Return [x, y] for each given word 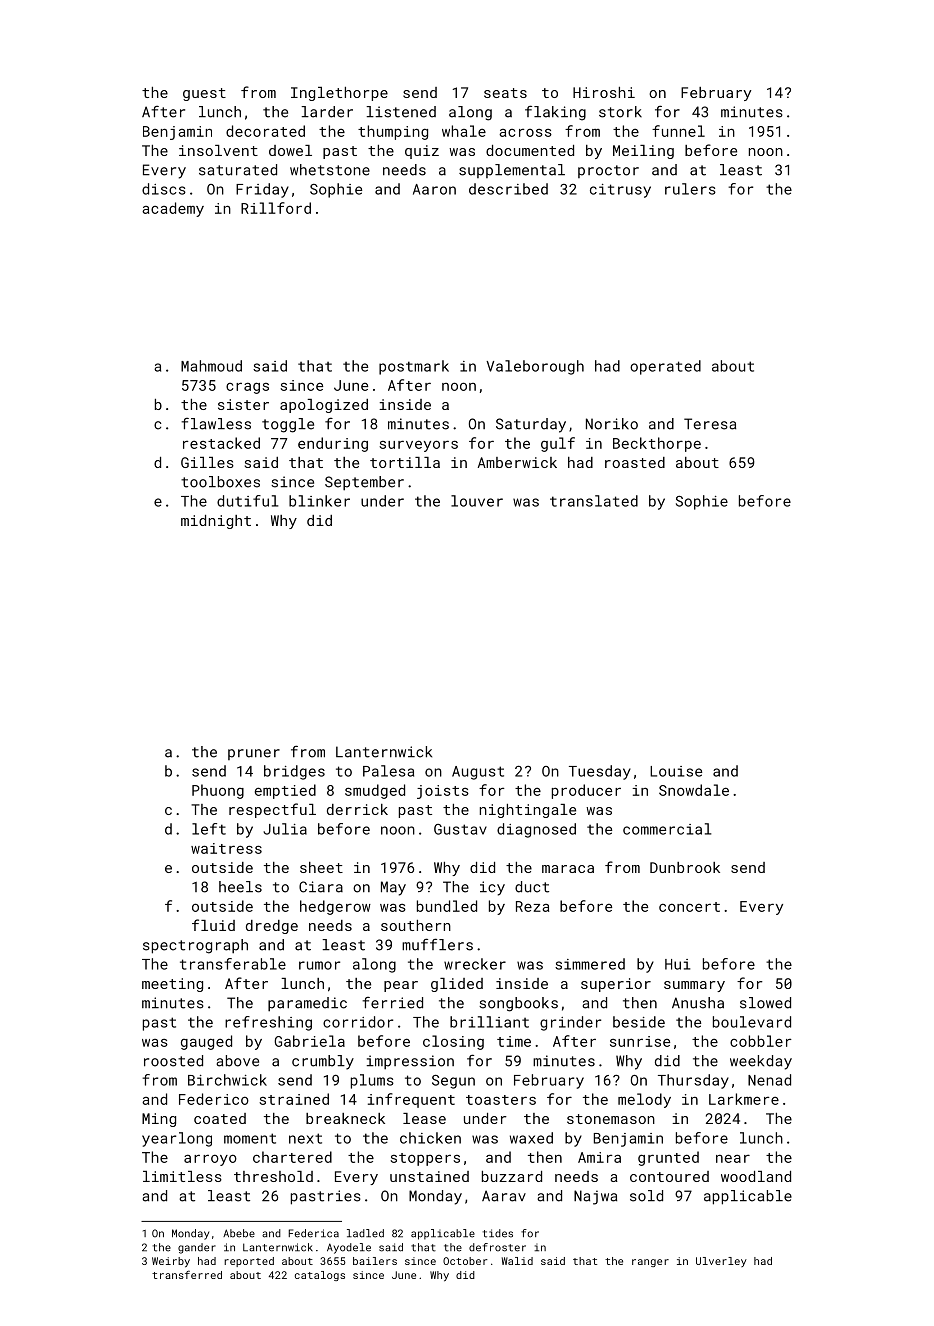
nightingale [528, 811]
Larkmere [744, 1099]
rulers [690, 189]
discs [164, 189]
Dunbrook [685, 867]
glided [457, 985]
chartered [292, 1157]
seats [505, 93]
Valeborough [535, 367]
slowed [765, 1003]
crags [247, 388]
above [237, 1061]
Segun [453, 1082]
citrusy [620, 191]
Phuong [218, 791]
